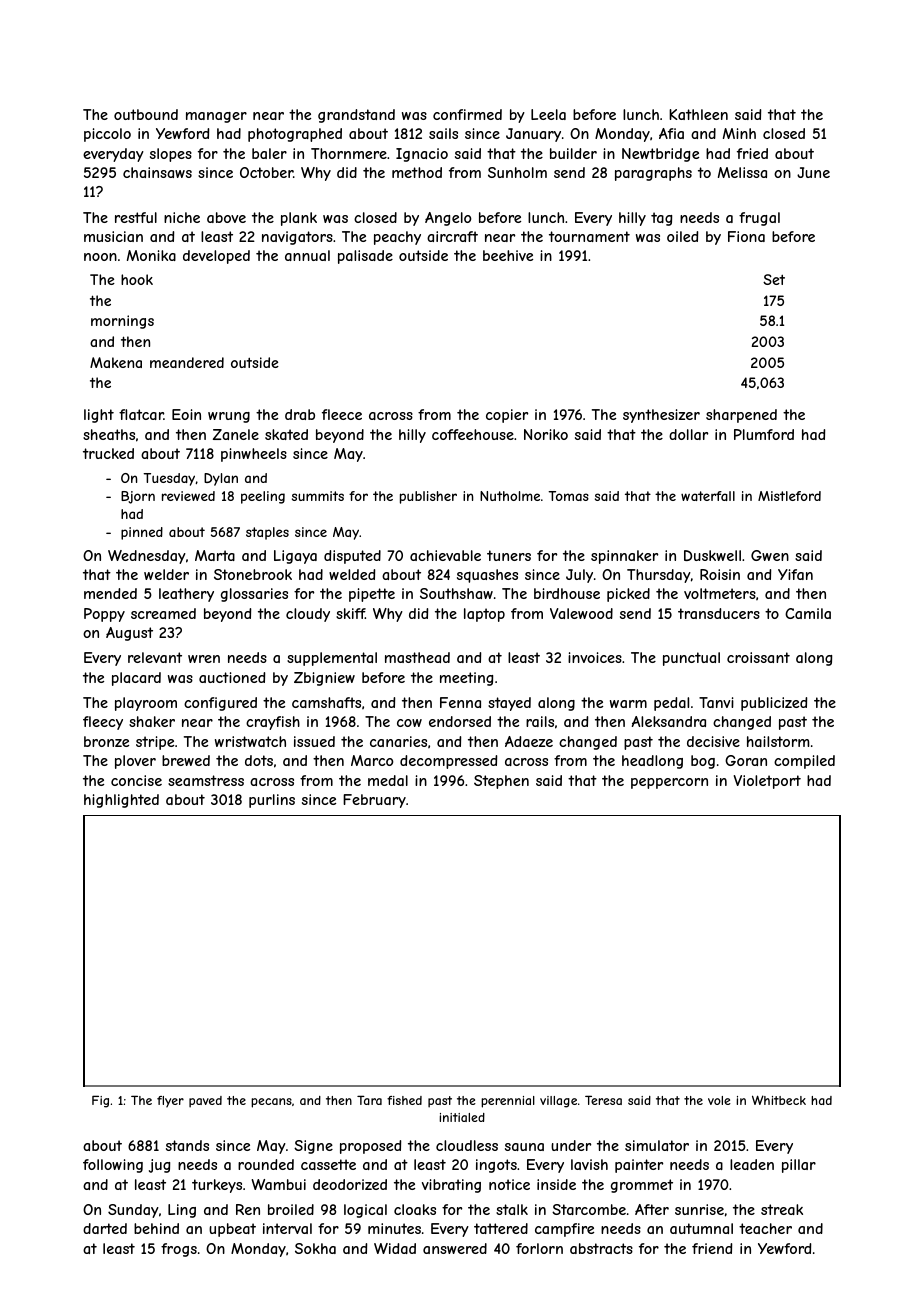 This screenshot has height=1308, width=924. I want to click on masthead, so click(417, 657).
